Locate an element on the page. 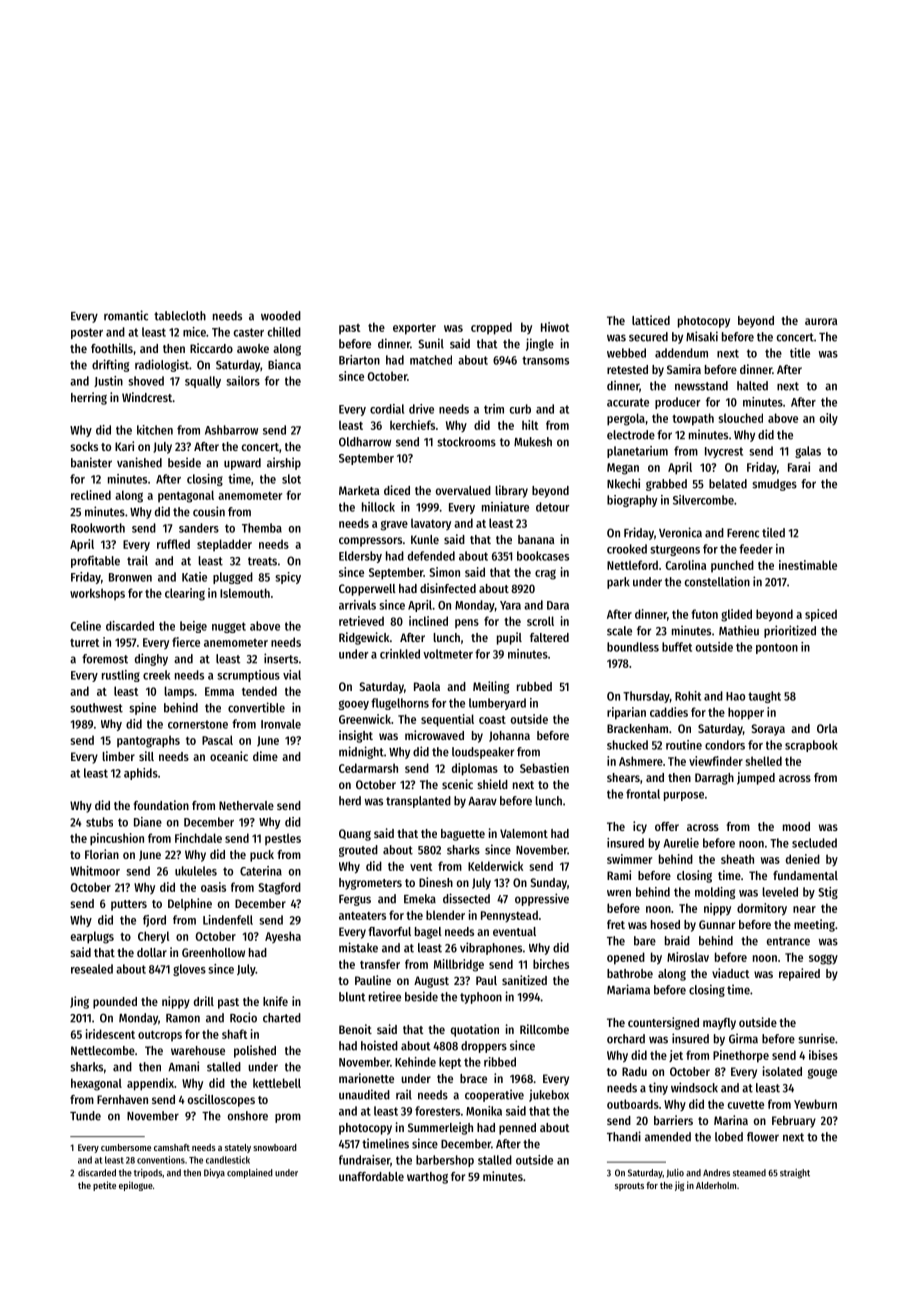 Image resolution: width=908 pixels, height=1316 pixels. workshops is located at coordinates (97, 594).
